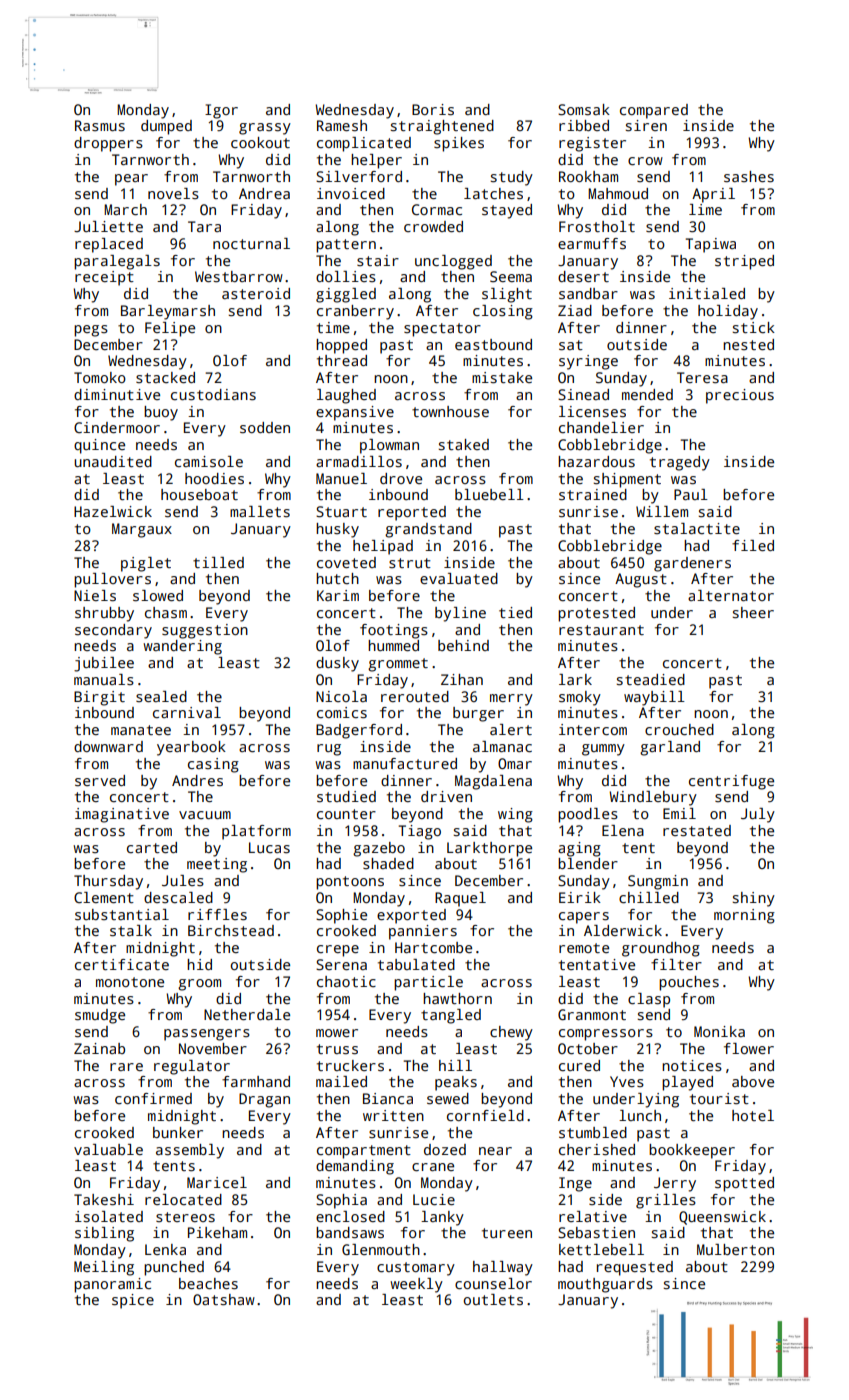 This screenshot has width=849, height=1400. I want to click on tied, so click(515, 612).
